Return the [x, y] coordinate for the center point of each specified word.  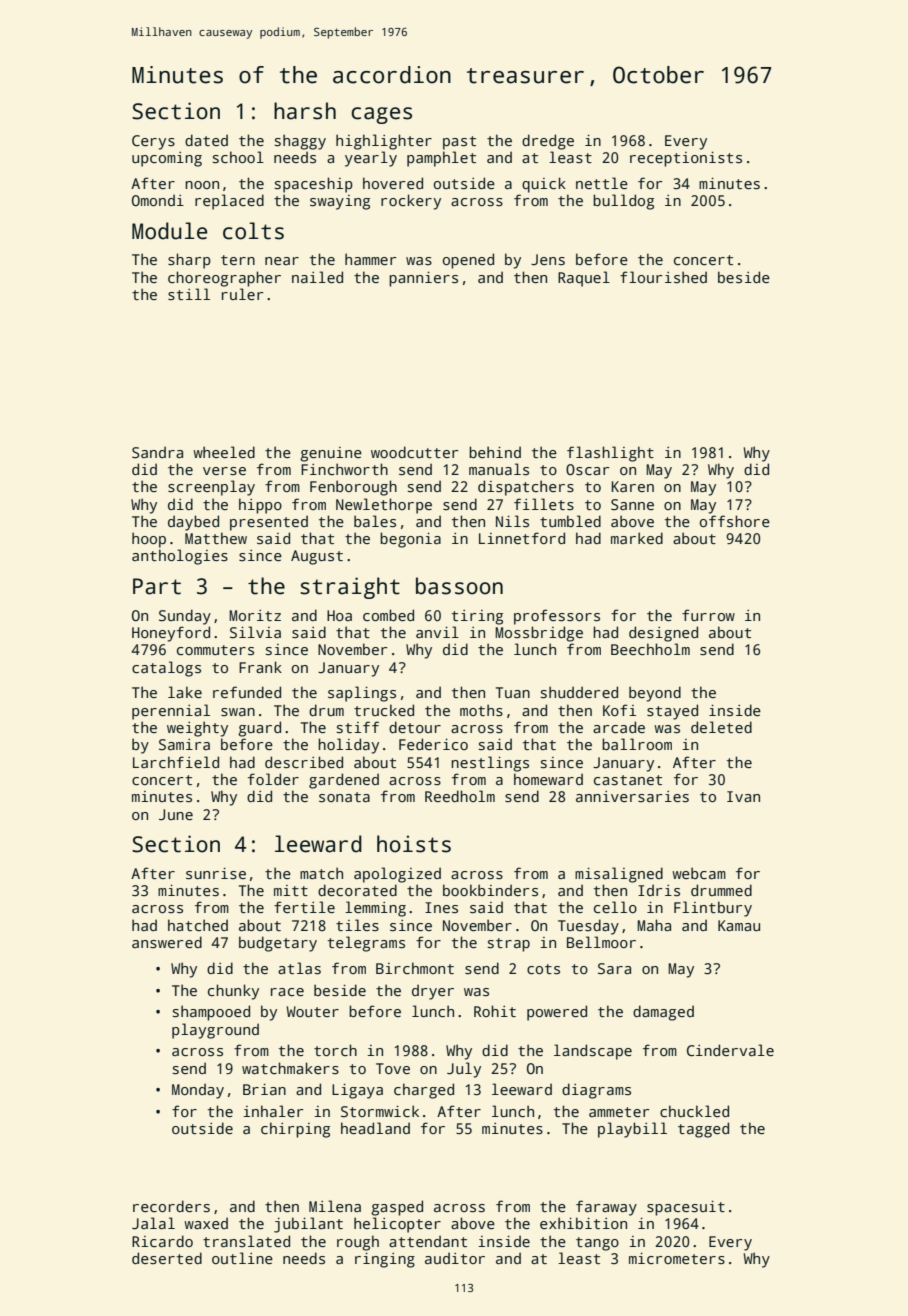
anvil [437, 632]
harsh [305, 111]
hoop [149, 540]
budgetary [278, 944]
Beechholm [650, 649]
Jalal [153, 1223]
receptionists [686, 159]
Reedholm [460, 796]
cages [381, 115]
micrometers [677, 1258]
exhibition [583, 1223]
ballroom [637, 744]
